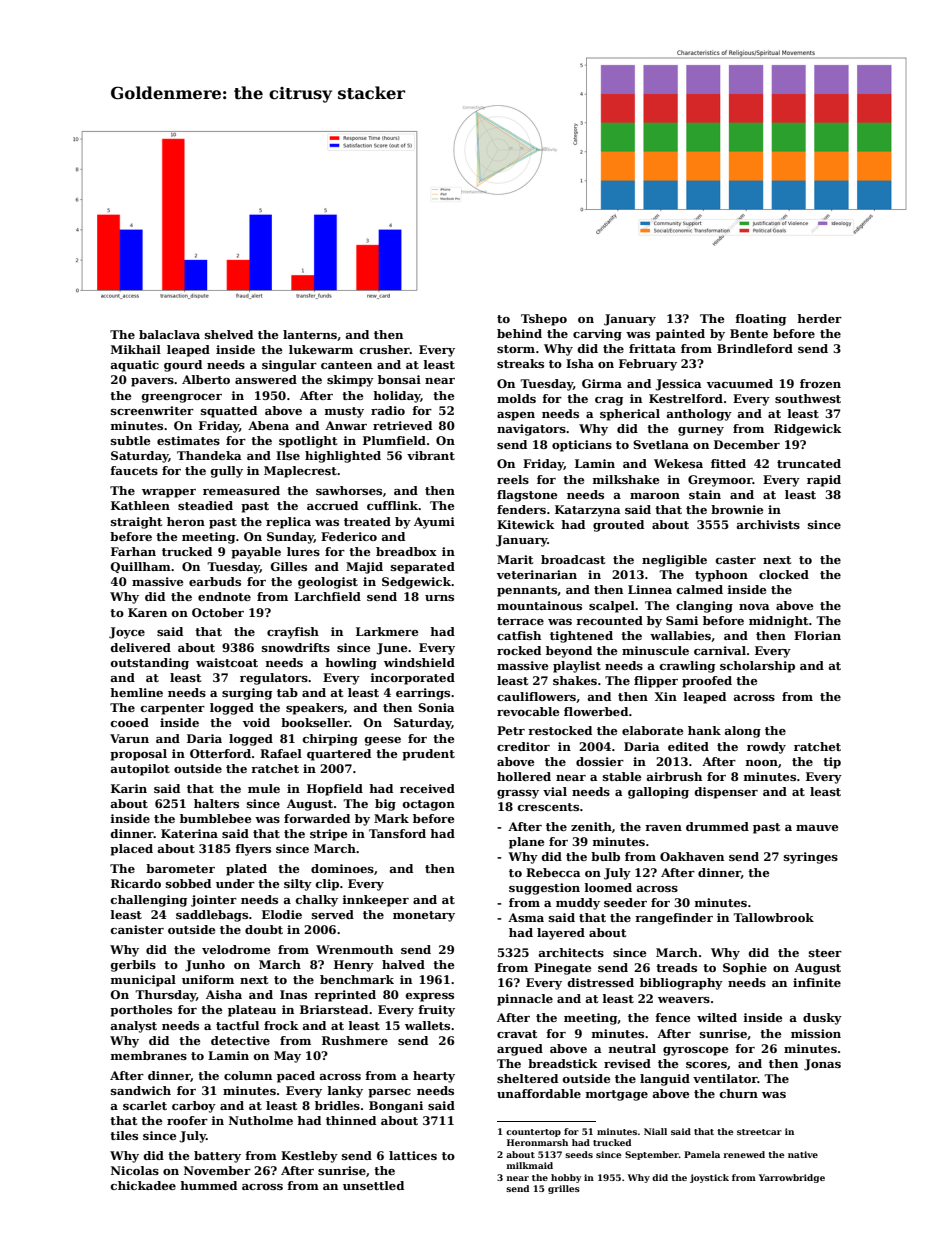  I want to click on streetcar, so click(759, 1132).
